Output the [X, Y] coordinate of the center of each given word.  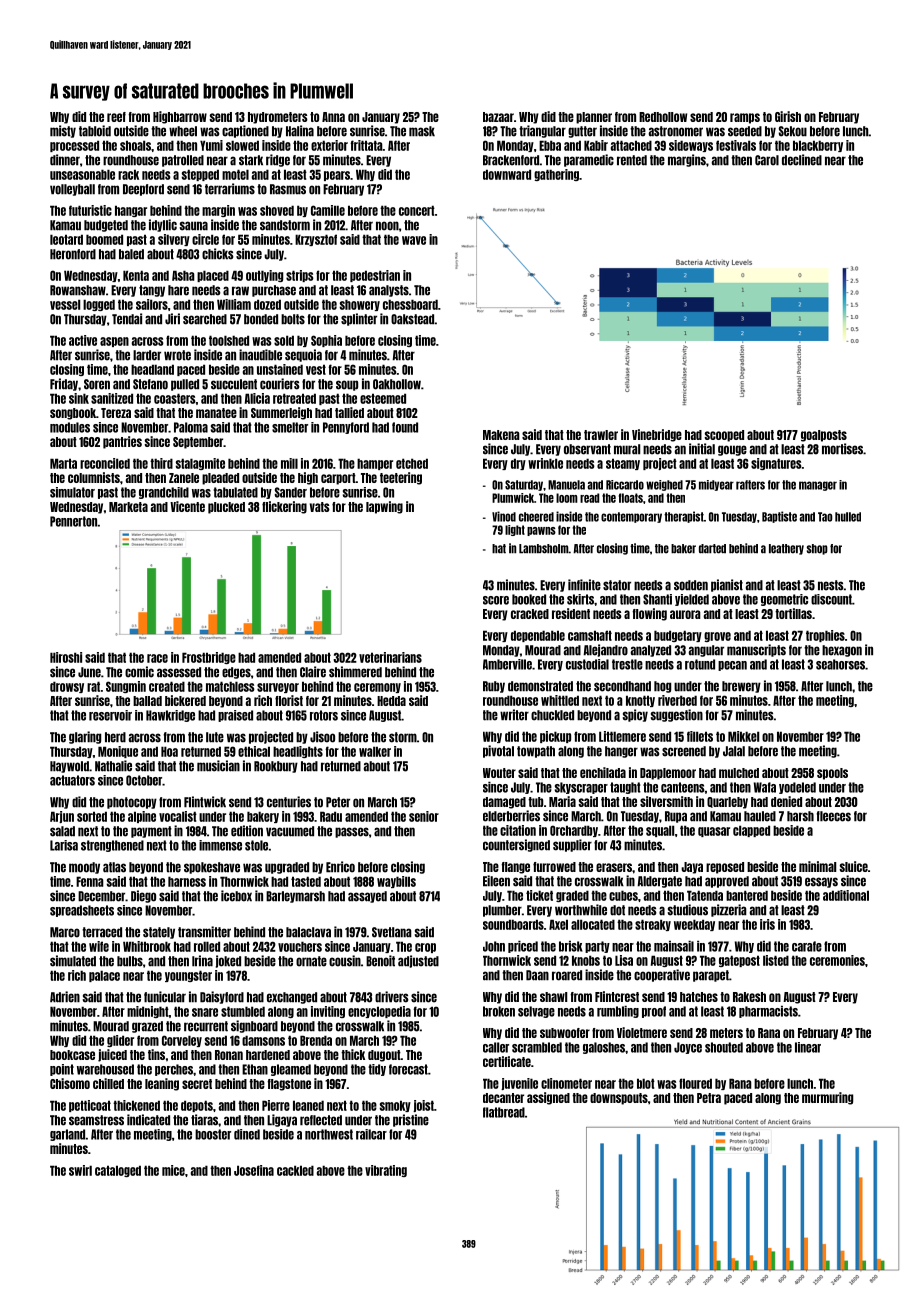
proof [654, 1012]
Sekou [792, 131]
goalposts [824, 436]
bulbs [130, 961]
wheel [183, 131]
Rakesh [749, 997]
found [405, 427]
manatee [216, 413]
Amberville [507, 664]
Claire [313, 672]
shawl [553, 997]
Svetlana [392, 932]
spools [832, 774]
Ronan [229, 1055]
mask [422, 131]
